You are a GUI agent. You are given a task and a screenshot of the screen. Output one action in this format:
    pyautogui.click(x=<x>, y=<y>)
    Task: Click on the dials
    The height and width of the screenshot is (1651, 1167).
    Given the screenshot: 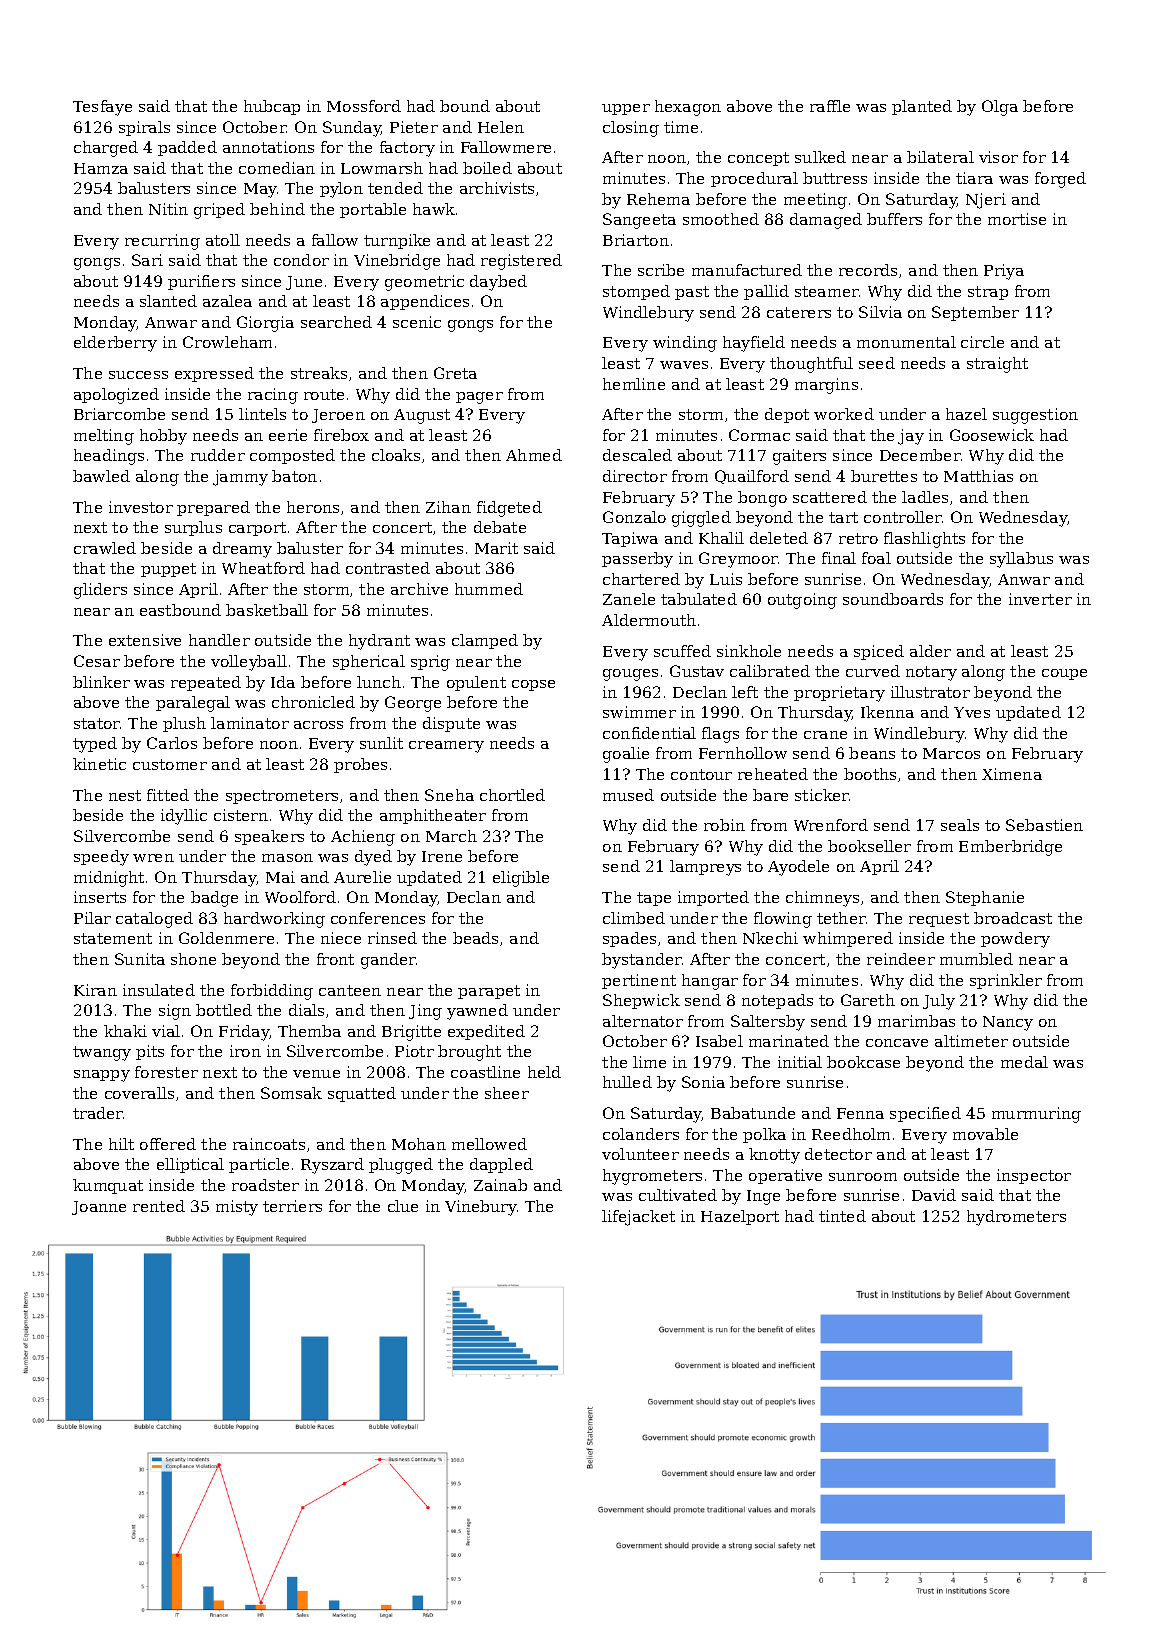 What is the action you would take?
    pyautogui.click(x=306, y=1010)
